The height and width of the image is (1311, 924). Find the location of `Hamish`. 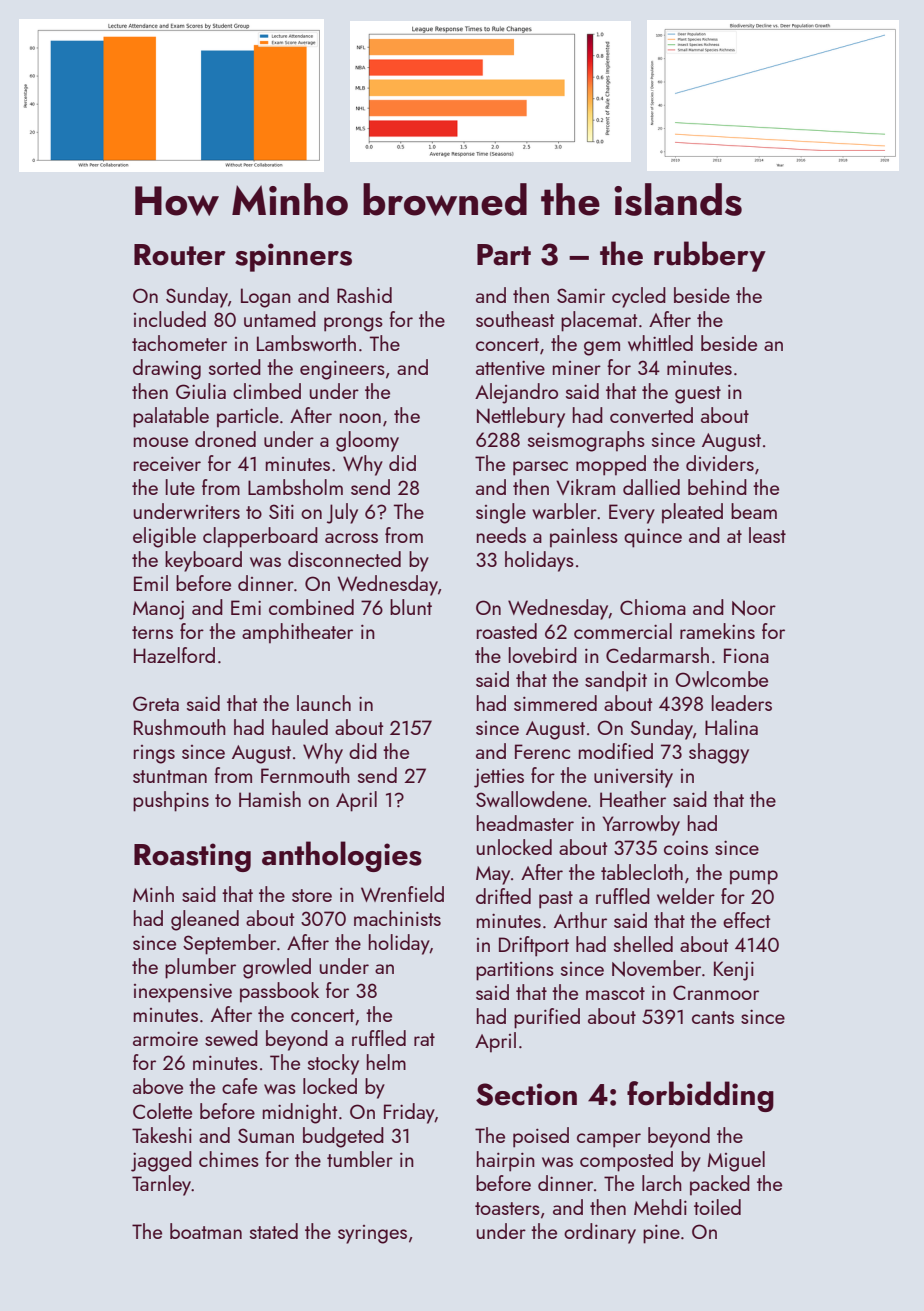

Hamish is located at coordinates (270, 799).
